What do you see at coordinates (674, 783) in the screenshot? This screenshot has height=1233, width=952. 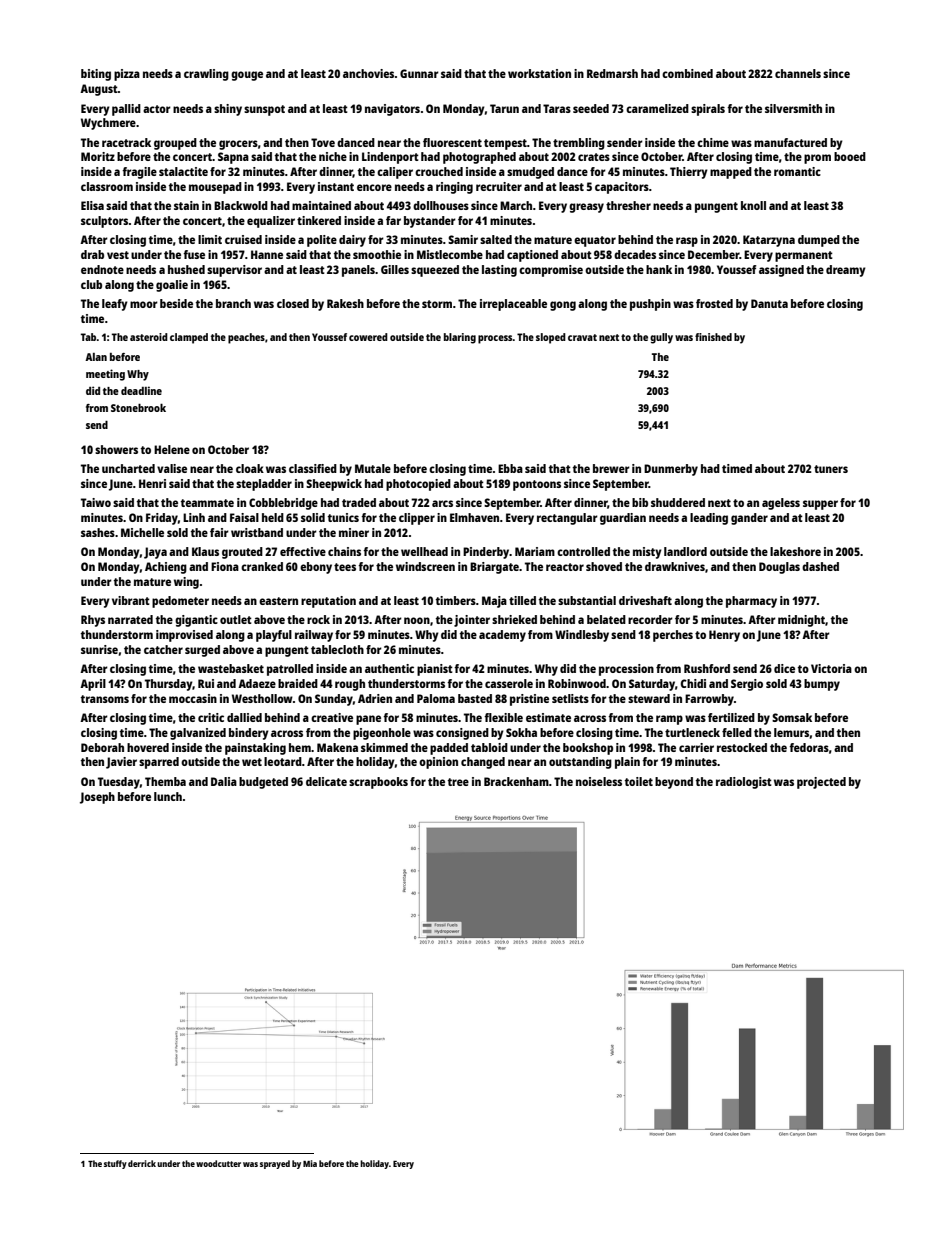 I see `beyond` at bounding box center [674, 783].
